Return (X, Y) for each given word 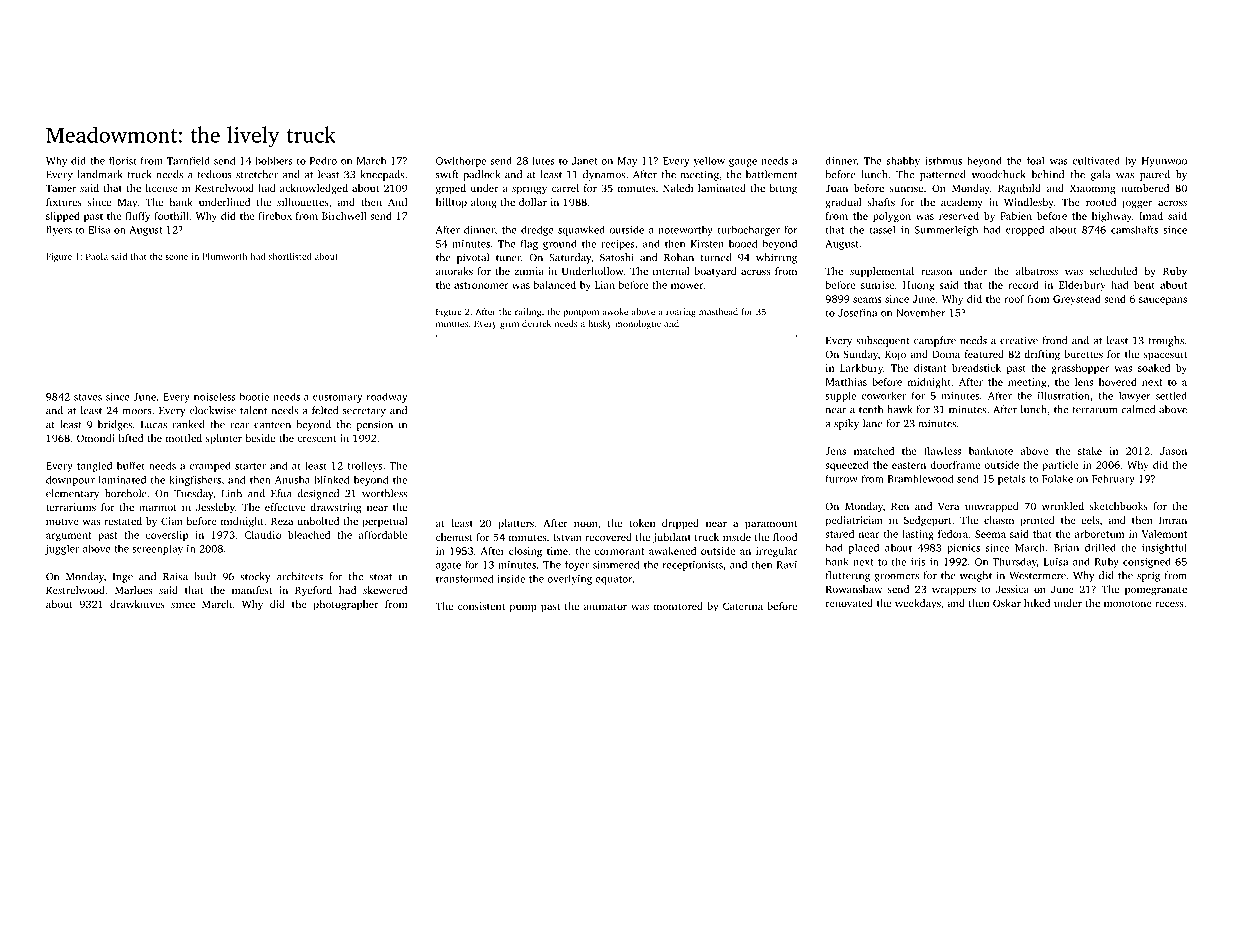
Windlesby (1029, 203)
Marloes (133, 590)
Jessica (1012, 589)
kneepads (382, 175)
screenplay (157, 549)
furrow (842, 478)
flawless (942, 451)
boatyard (715, 272)
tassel (882, 229)
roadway (387, 397)
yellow (709, 161)
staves (88, 397)
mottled (184, 438)
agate (448, 566)
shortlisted (290, 256)
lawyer (1135, 396)
